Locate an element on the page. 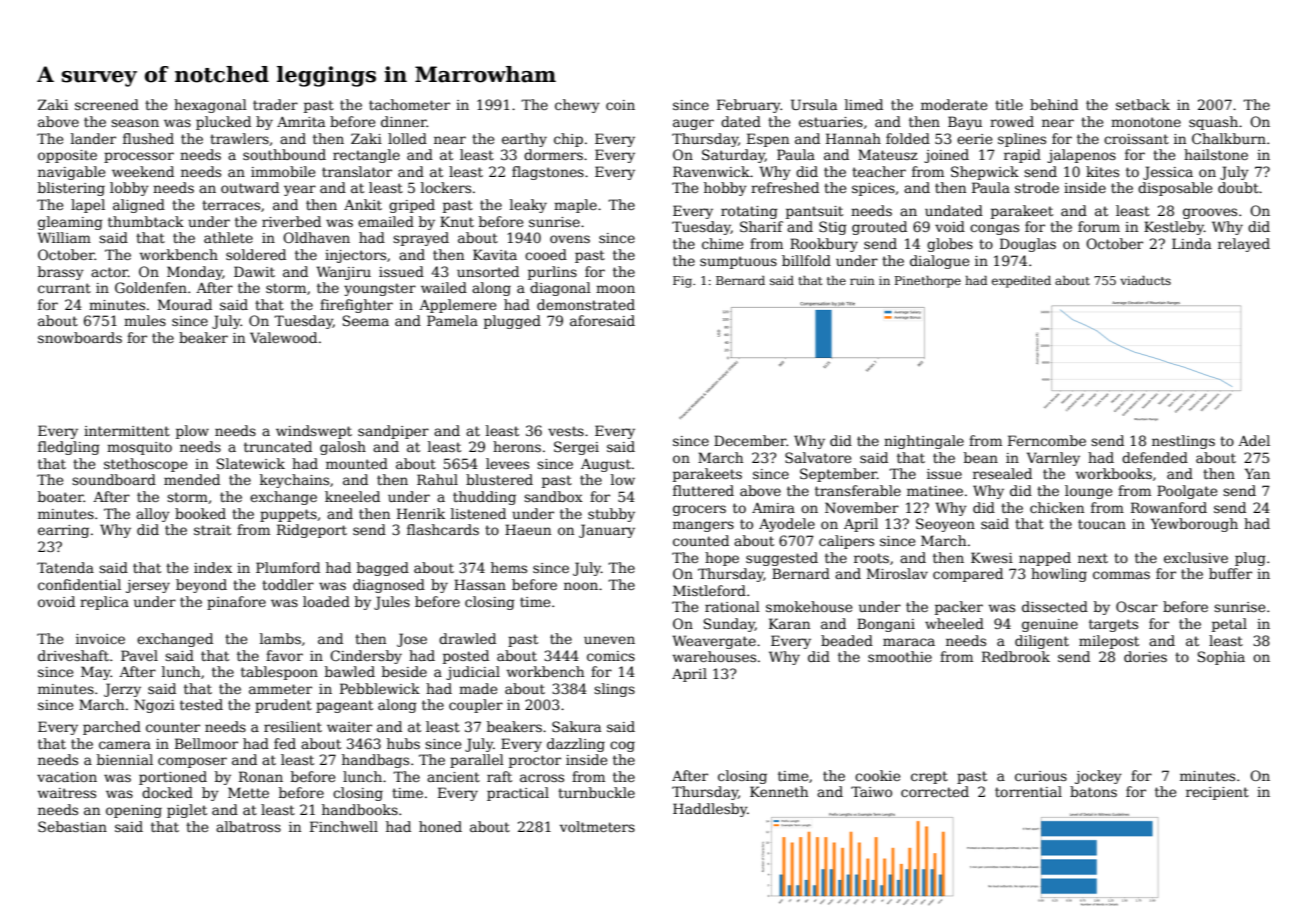 Image resolution: width=1308 pixels, height=924 pixels. voltmeters is located at coordinates (597, 826).
